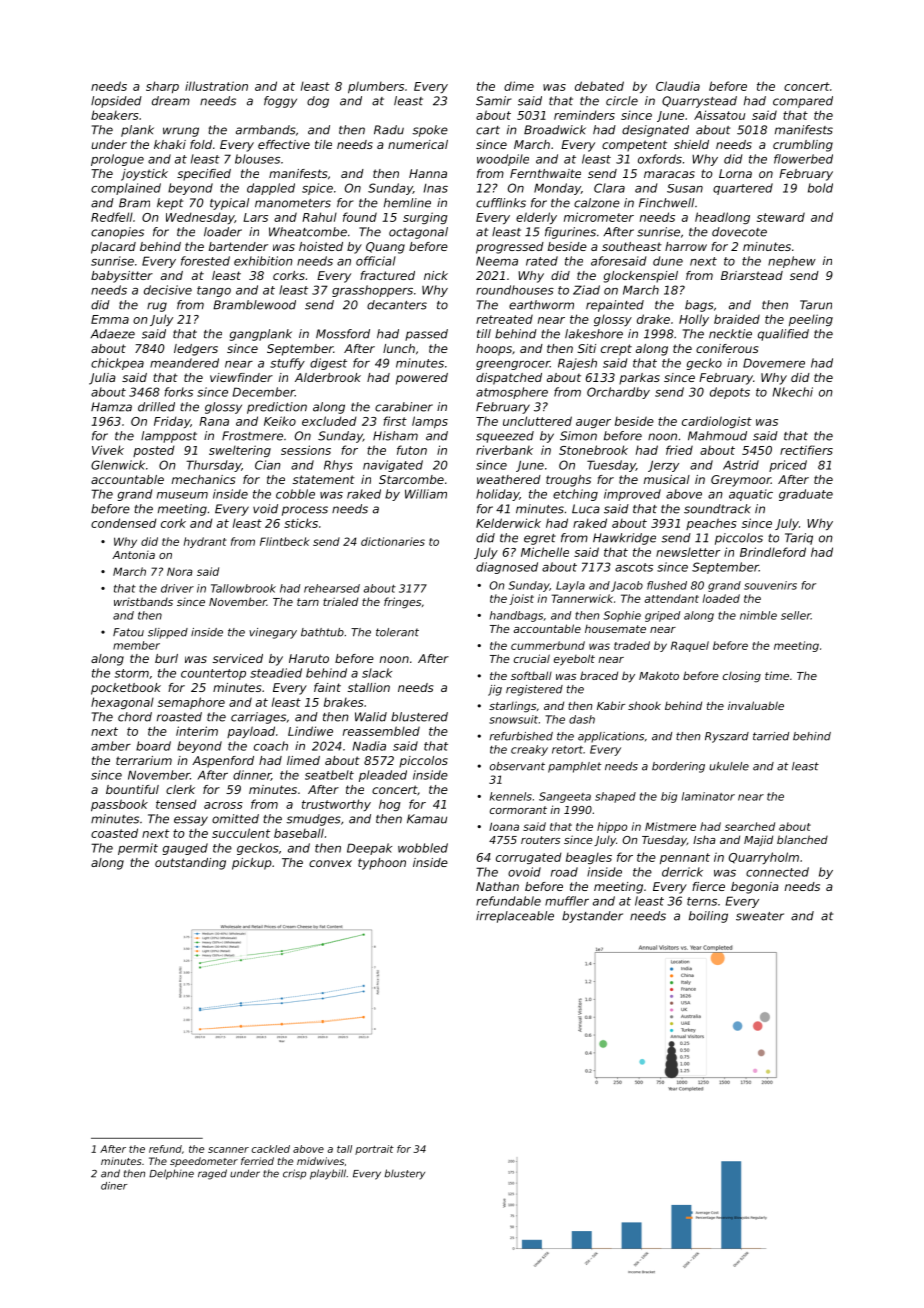 The height and width of the screenshot is (1308, 924). Describe the element at coordinates (212, 1174) in the screenshot. I see `raged` at that location.
